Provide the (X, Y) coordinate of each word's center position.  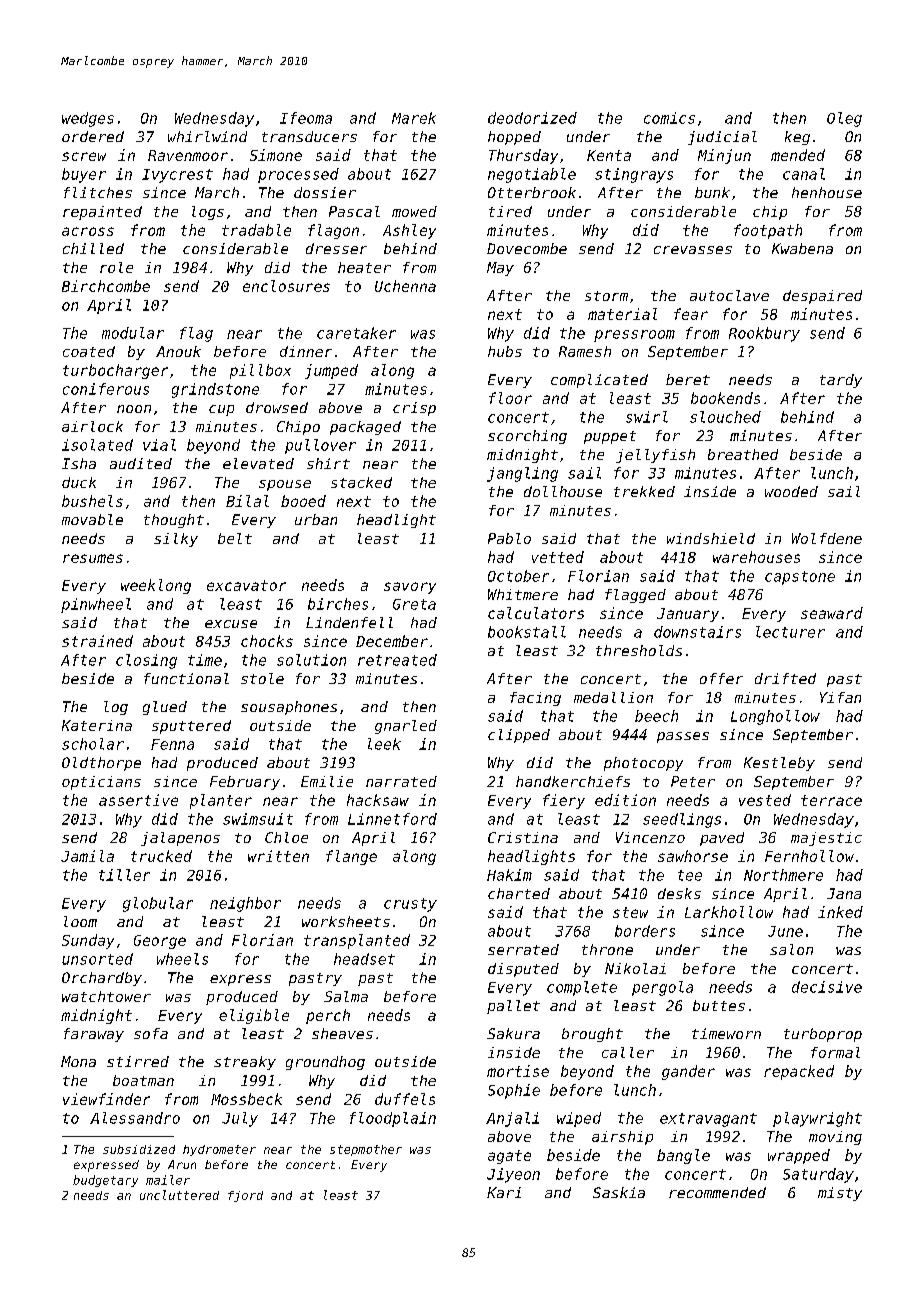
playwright (817, 1119)
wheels (182, 959)
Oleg (844, 119)
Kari (504, 1192)
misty (840, 1194)
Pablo (509, 538)
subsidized (139, 1149)
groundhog (325, 1063)
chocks (267, 641)
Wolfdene (827, 538)
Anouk (178, 351)
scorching (527, 437)
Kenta (609, 155)
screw (84, 156)
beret (688, 379)
